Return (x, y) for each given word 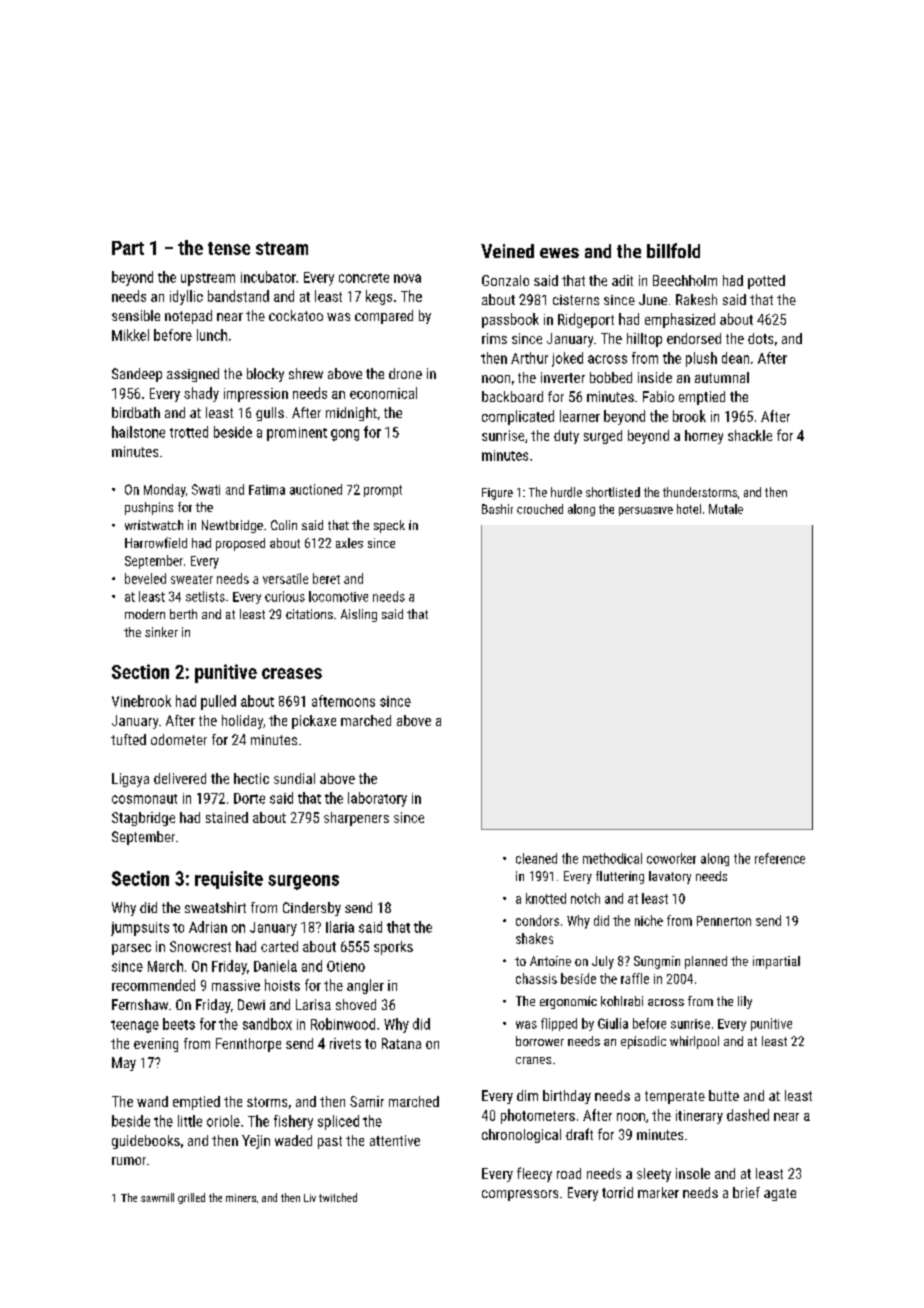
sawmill (157, 1197)
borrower (540, 1041)
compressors (520, 1195)
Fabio (658, 396)
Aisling (359, 615)
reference (780, 858)
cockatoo (296, 315)
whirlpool (694, 1042)
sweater (192, 579)
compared (384, 317)
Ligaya (130, 780)
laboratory (377, 799)
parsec (131, 949)
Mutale (726, 509)
